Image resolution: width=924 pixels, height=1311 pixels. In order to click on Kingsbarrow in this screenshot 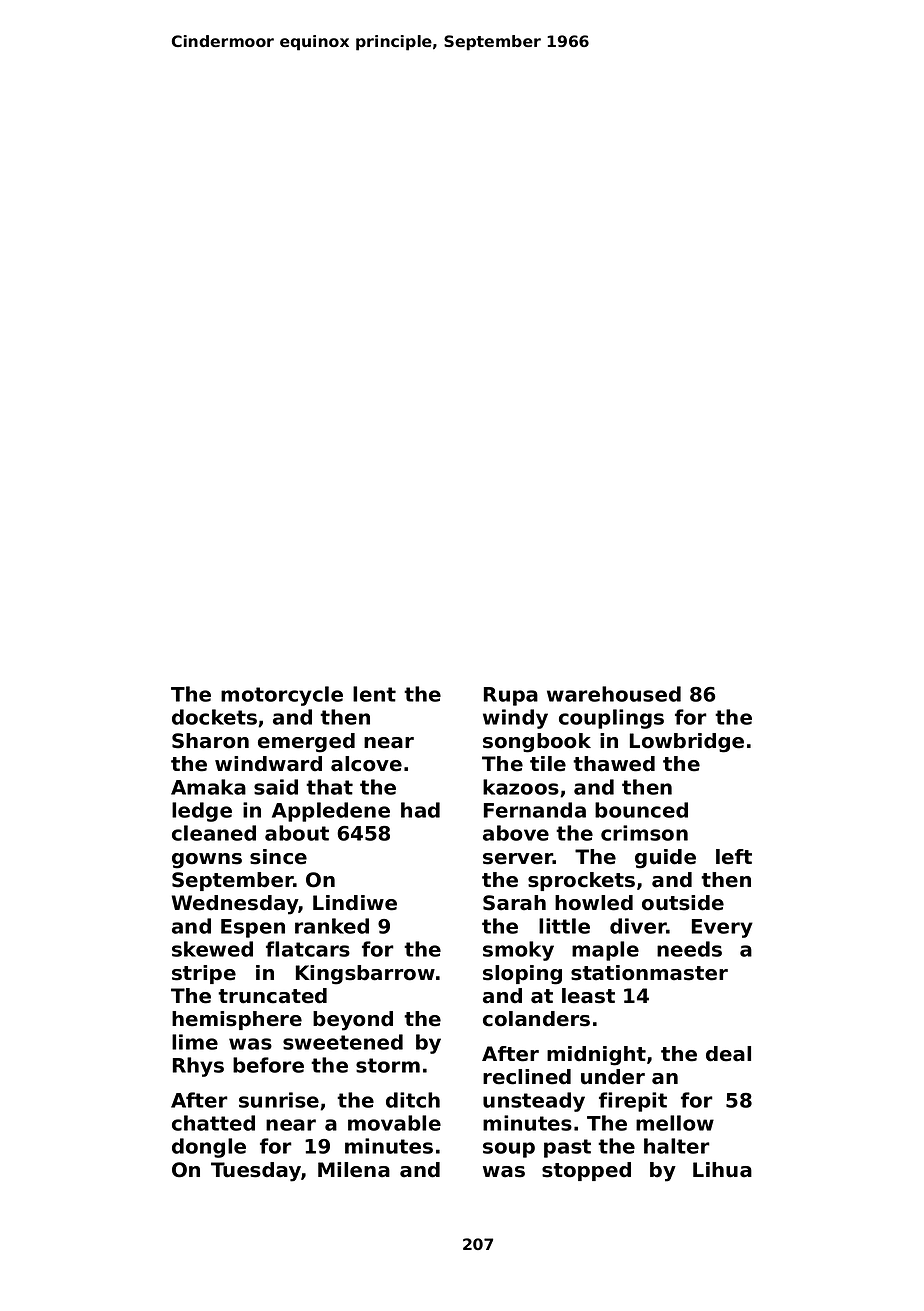, I will do `click(365, 975)`.
